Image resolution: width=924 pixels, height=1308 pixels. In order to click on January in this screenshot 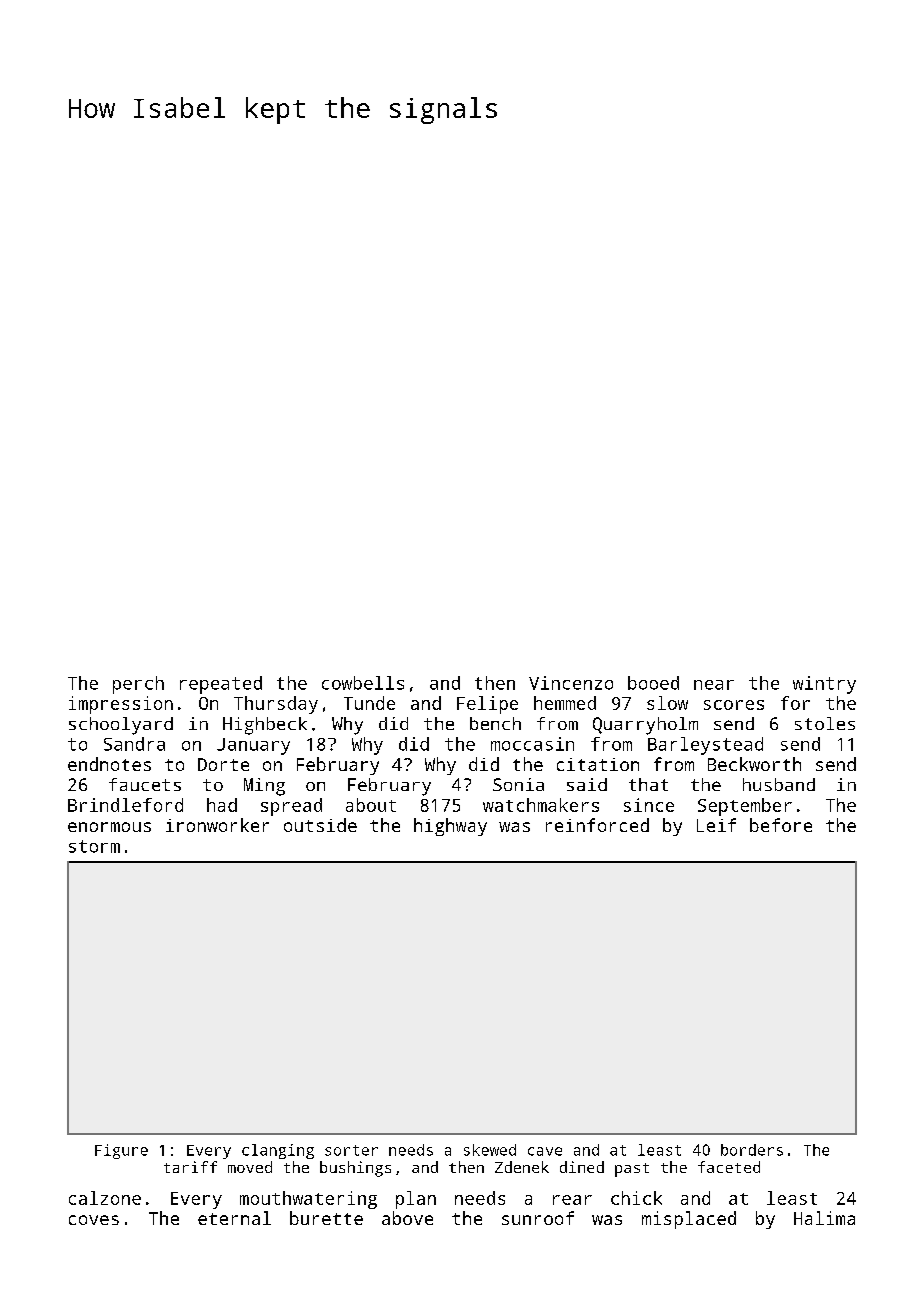, I will do `click(253, 746)`.
